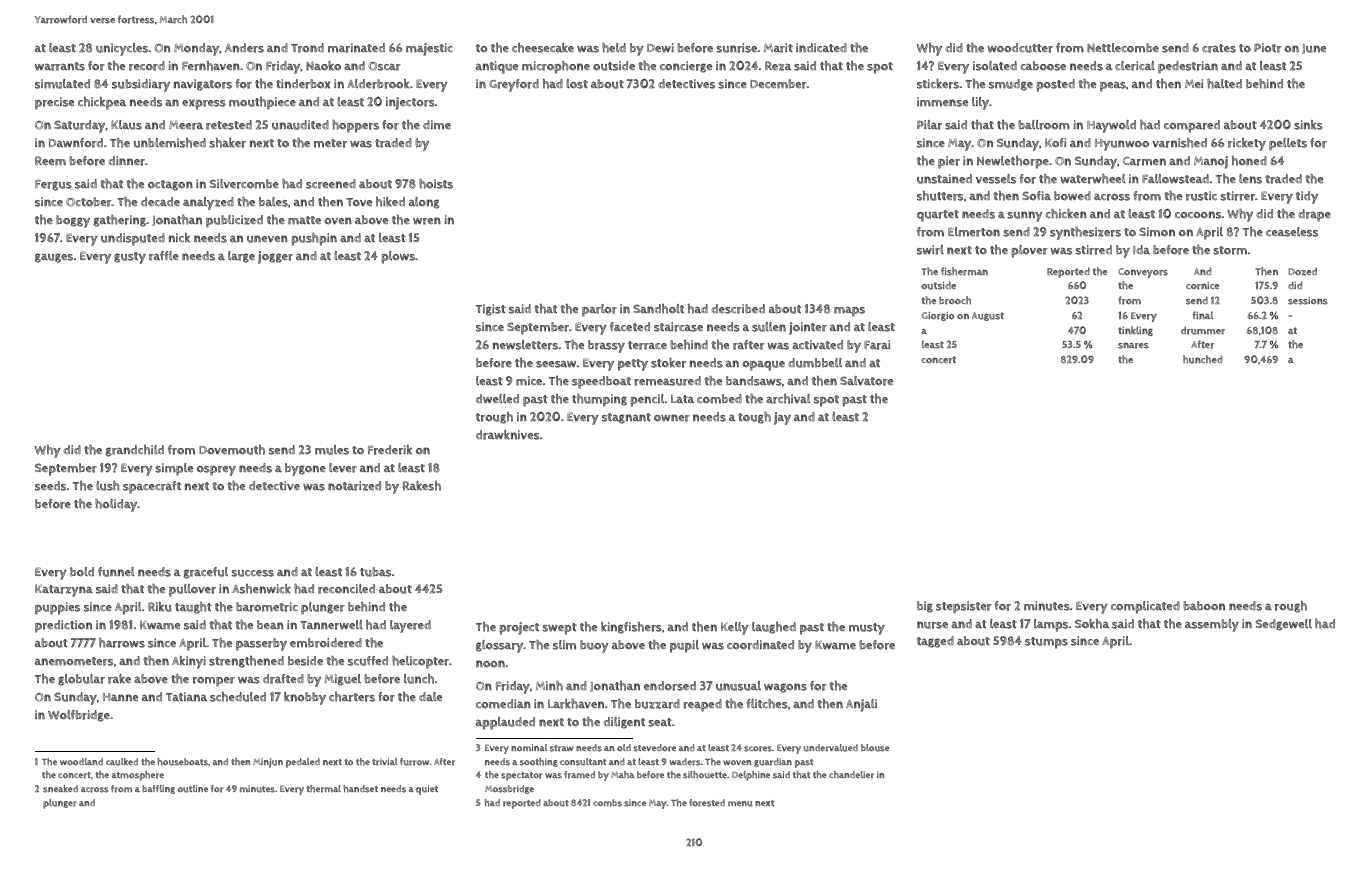 The width and height of the screenshot is (1372, 887). Describe the element at coordinates (630, 326) in the screenshot. I see `faceted` at that location.
